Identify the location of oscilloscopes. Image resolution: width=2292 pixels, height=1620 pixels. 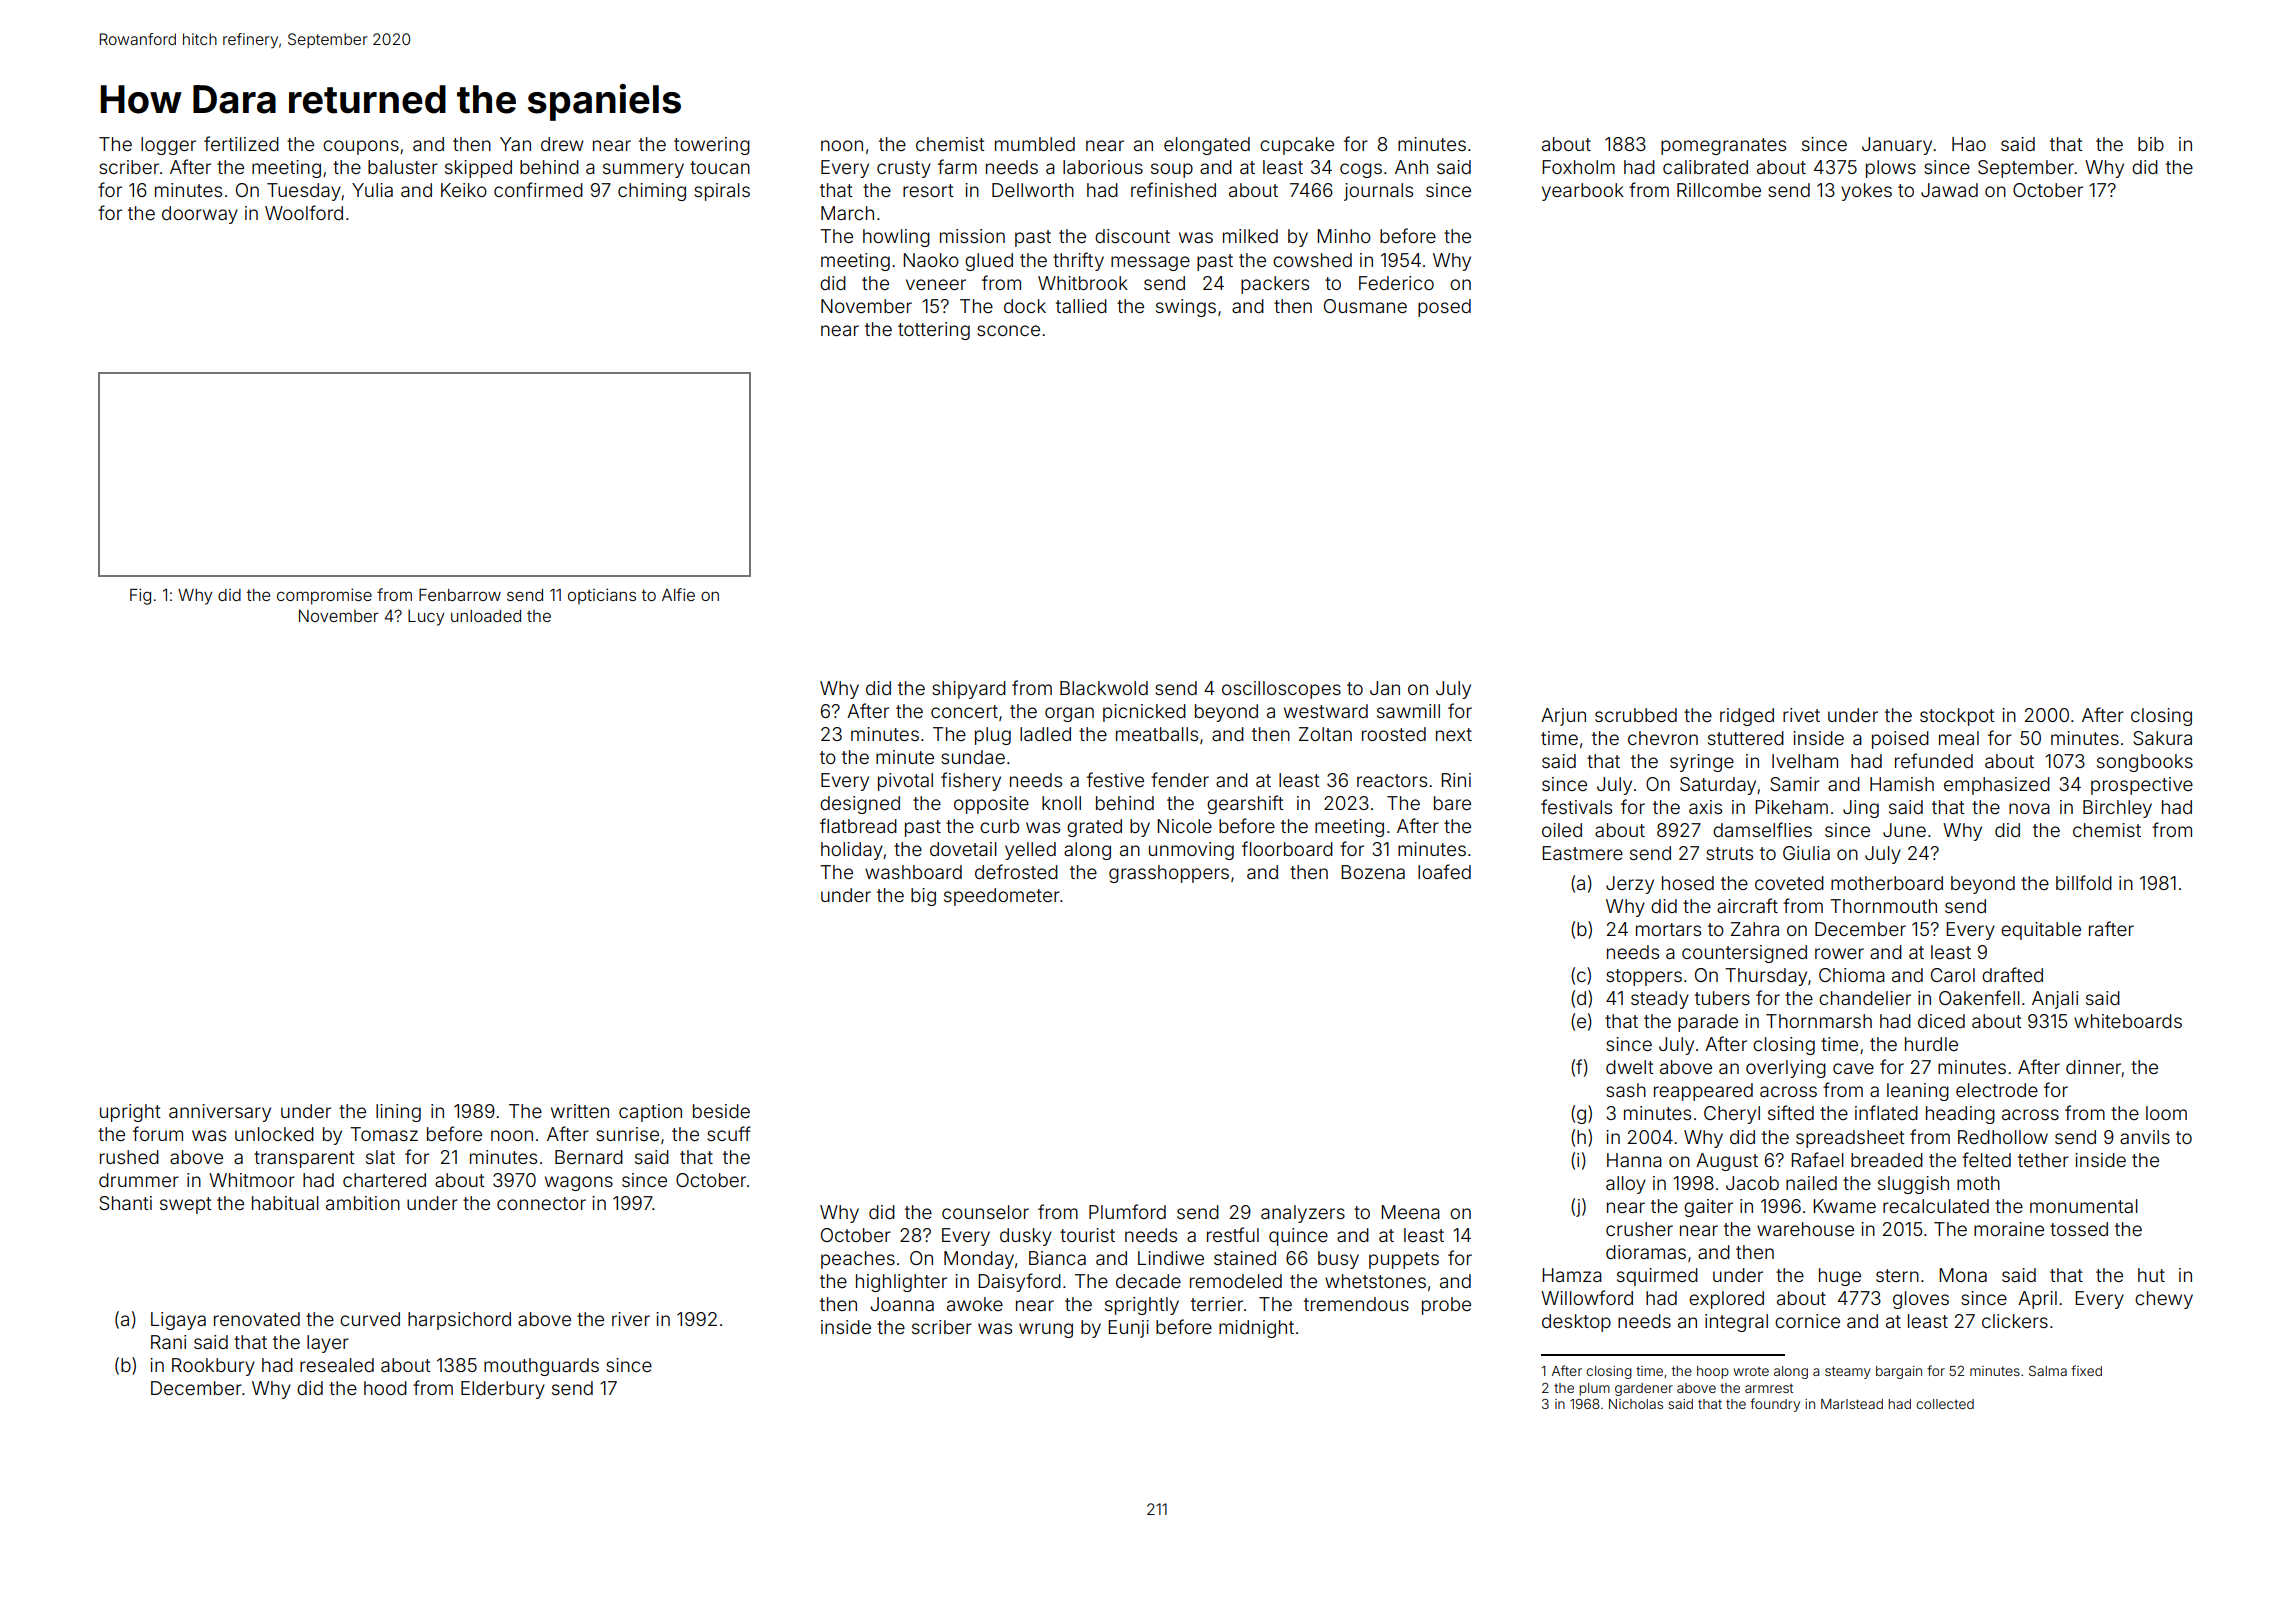
(1281, 690).
